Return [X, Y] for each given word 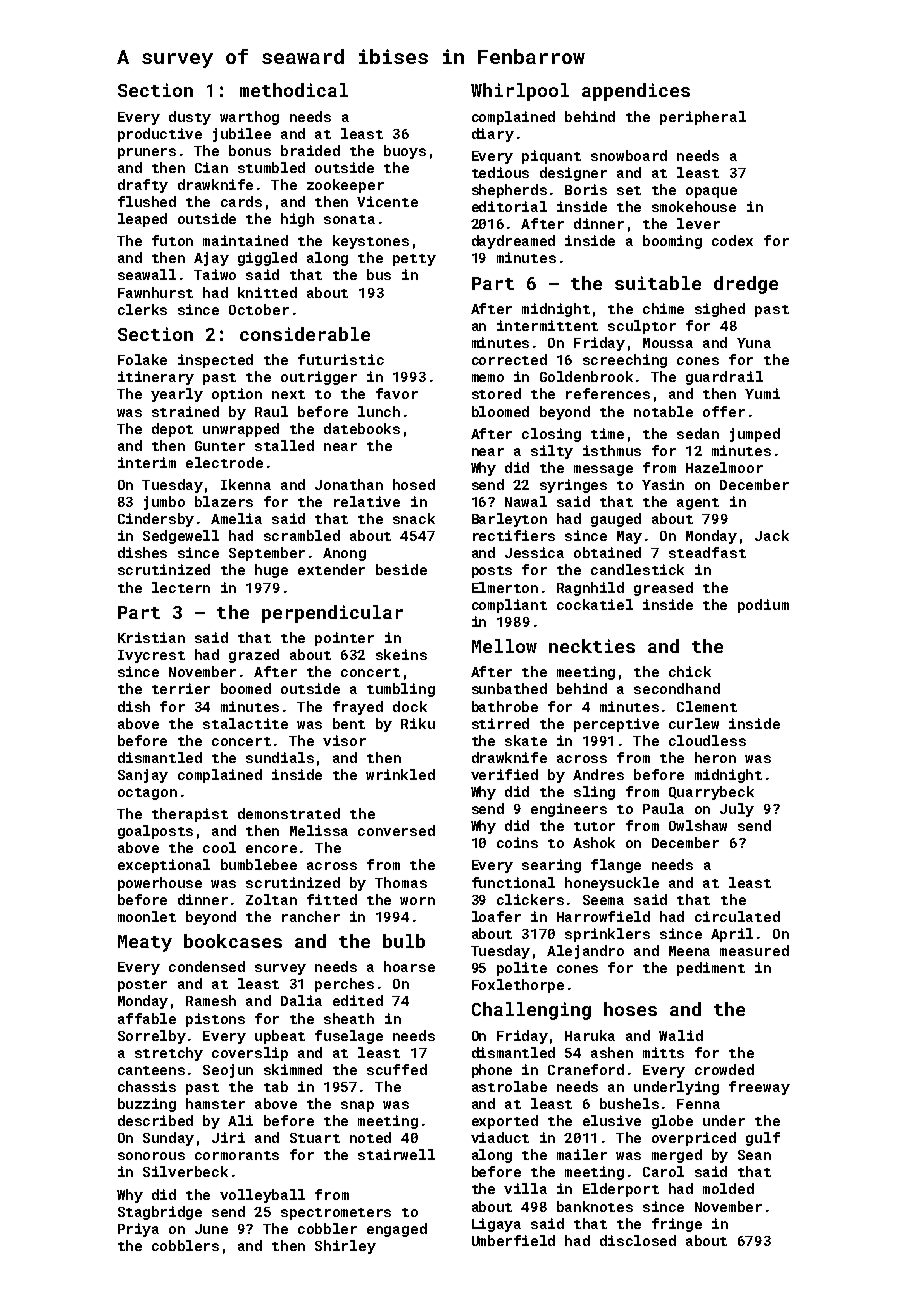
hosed [414, 484]
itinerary [156, 378]
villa [525, 1188]
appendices [636, 92]
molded [728, 1188]
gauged [616, 520]
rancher [311, 916]
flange [616, 866]
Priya [138, 1230]
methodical [294, 90]
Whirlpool [520, 92]
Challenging [531, 1011]
